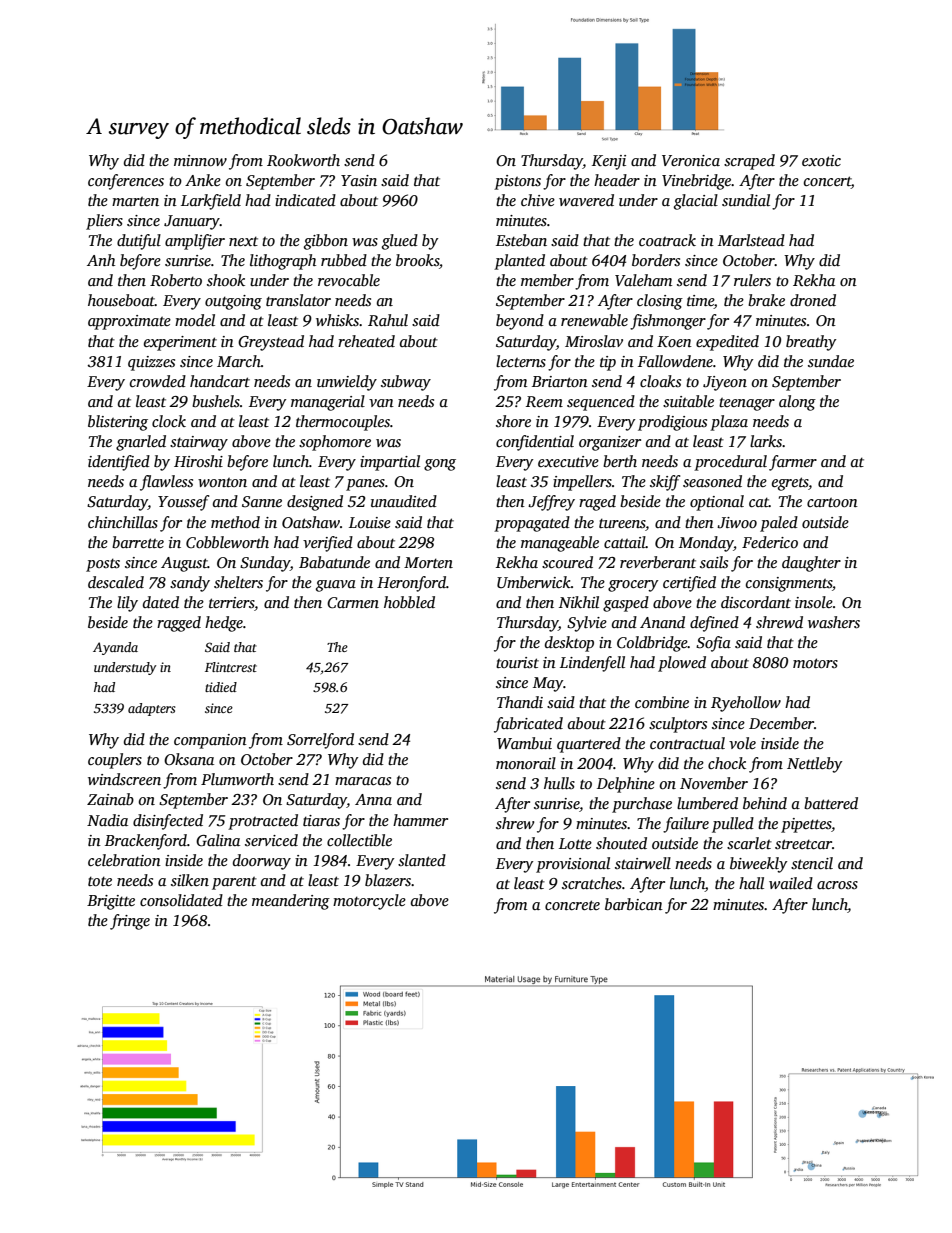 The width and height of the image is (952, 1233). Describe the element at coordinates (572, 905) in the image. I see `concrete` at that location.
